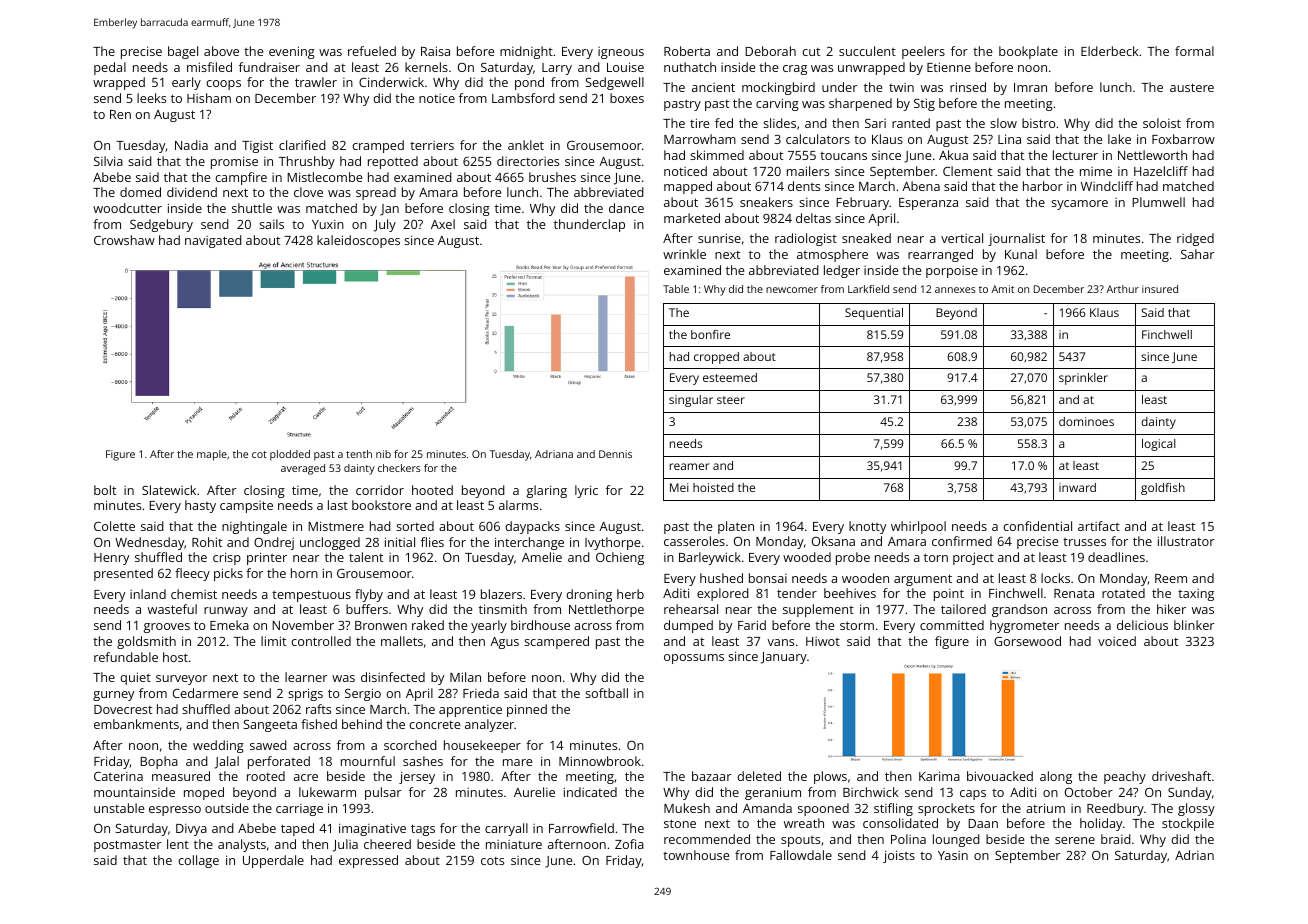 The image size is (1308, 924). What do you see at coordinates (730, 377) in the screenshot?
I see `esteemed` at bounding box center [730, 377].
